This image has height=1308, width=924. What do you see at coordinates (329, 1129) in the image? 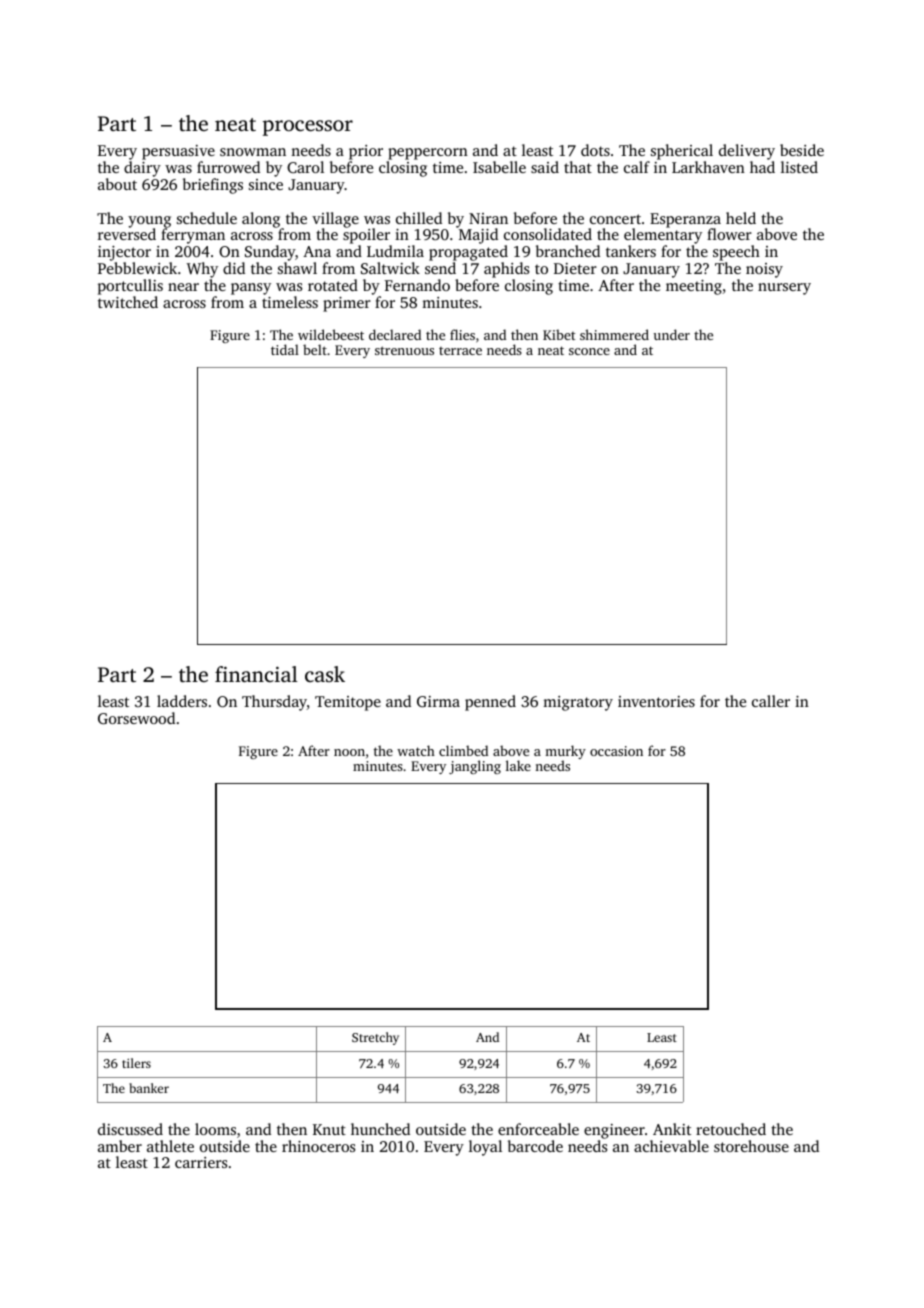
I see `Knut` at bounding box center [329, 1129].
